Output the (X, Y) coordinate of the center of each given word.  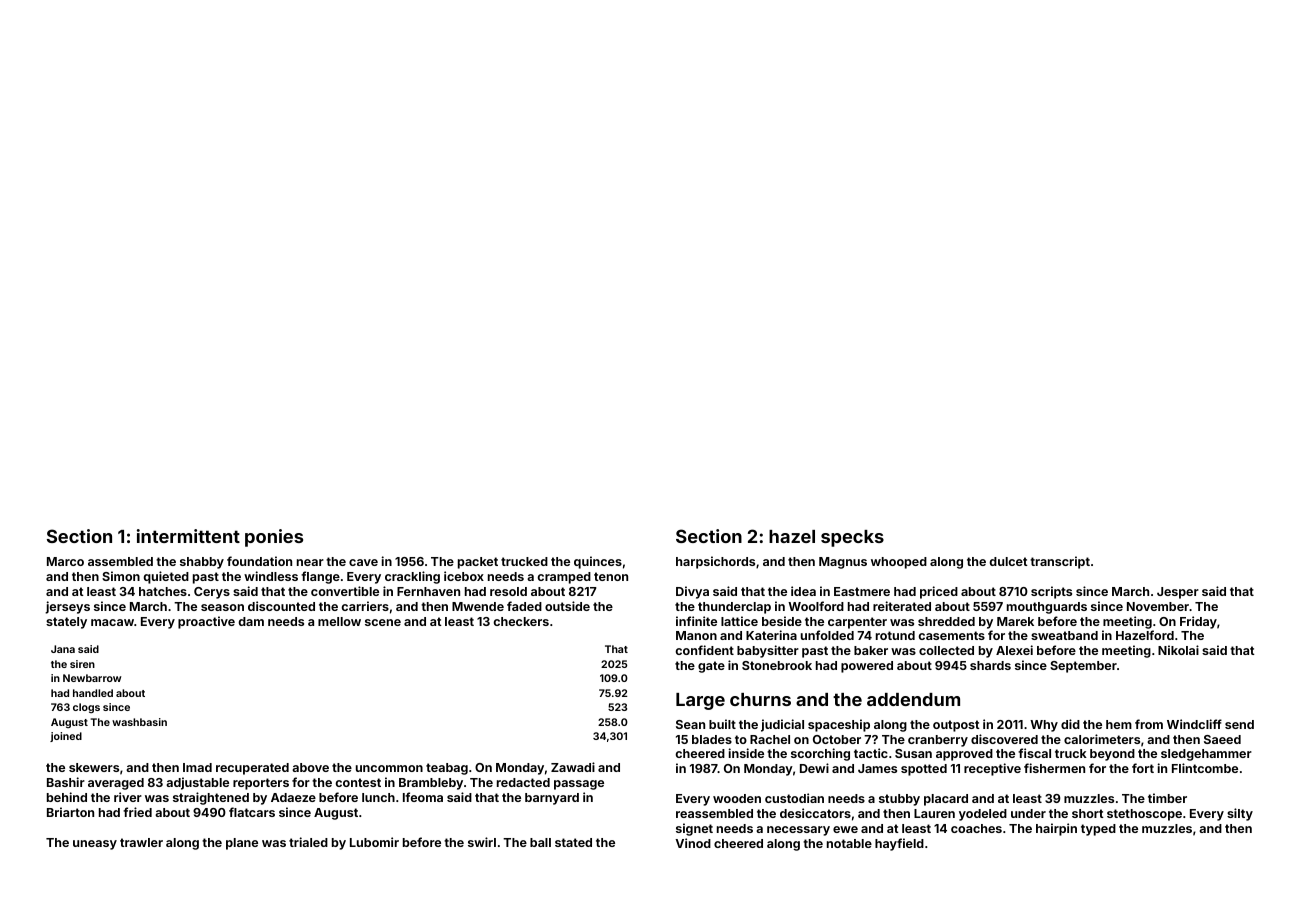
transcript (1060, 562)
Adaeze (293, 797)
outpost (956, 726)
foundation (259, 561)
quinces (598, 562)
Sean (690, 724)
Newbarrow (92, 678)
